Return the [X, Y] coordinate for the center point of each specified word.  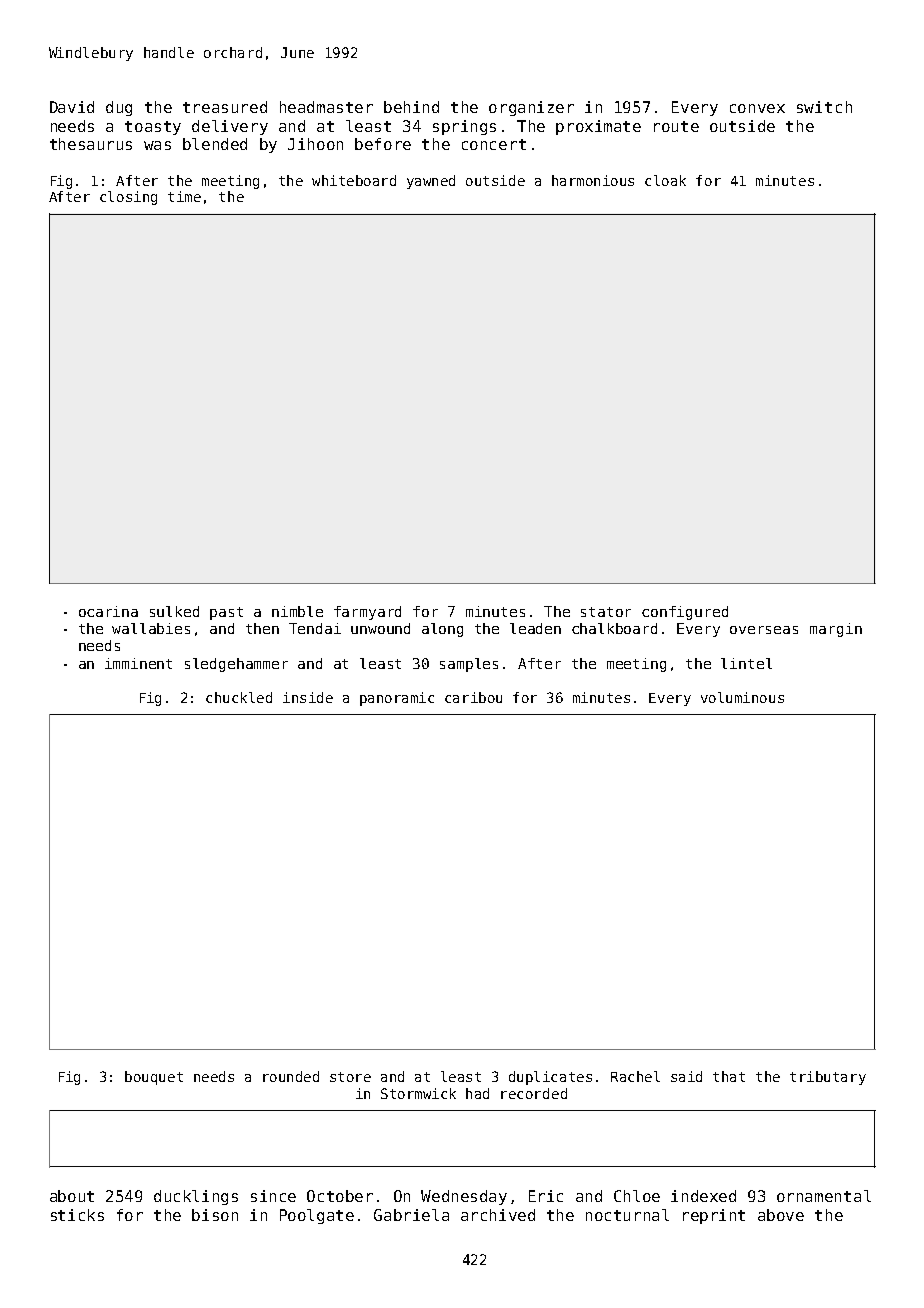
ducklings [196, 1197]
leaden [535, 628]
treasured [225, 107]
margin [836, 630]
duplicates [550, 1078]
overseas [764, 630]
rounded [291, 1076]
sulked [174, 611]
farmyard [367, 613]
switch [824, 107]
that [729, 1076]
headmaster [326, 107]
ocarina [108, 611]
